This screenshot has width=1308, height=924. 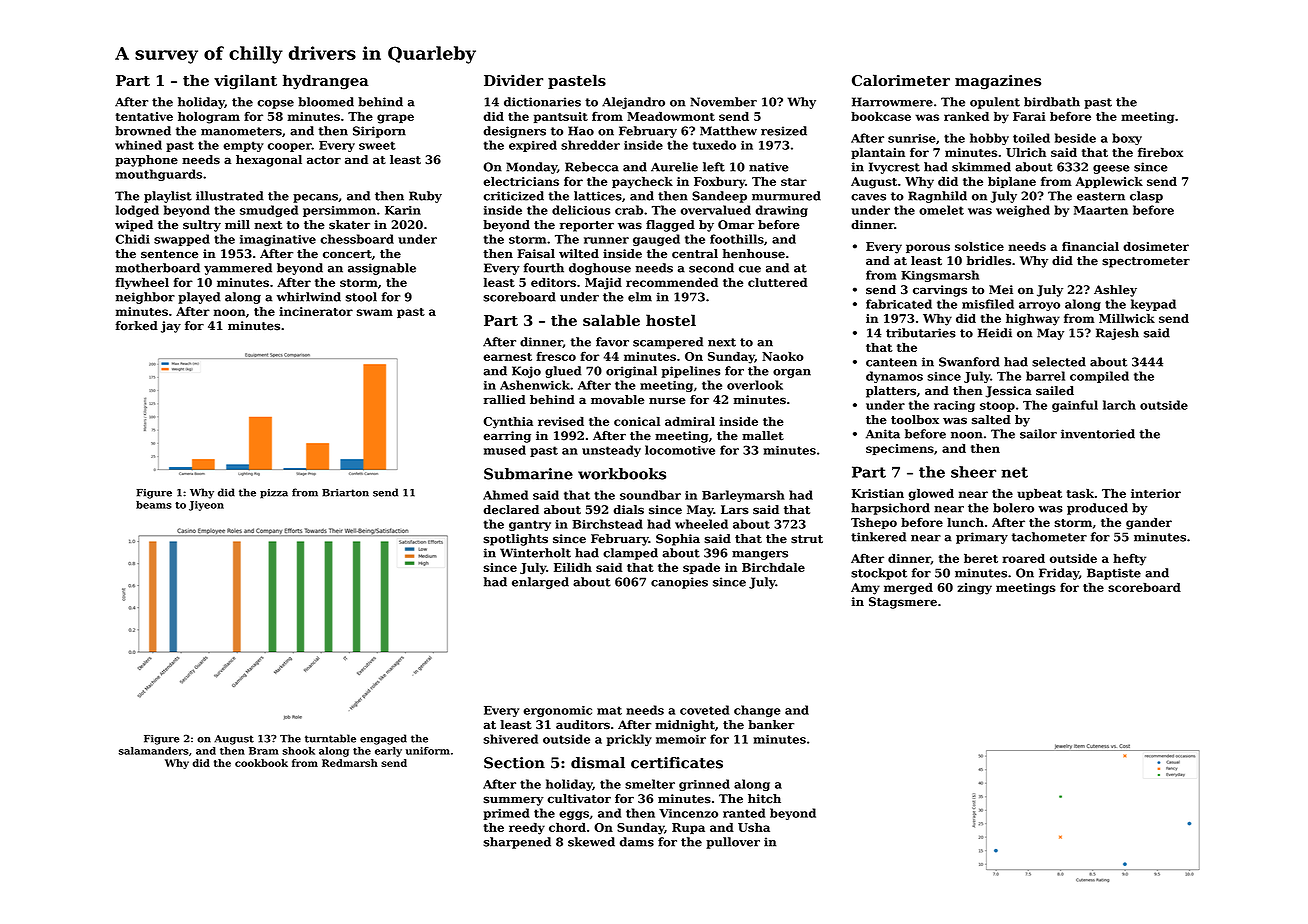 What do you see at coordinates (903, 603) in the screenshot?
I see `Stagsmere` at bounding box center [903, 603].
